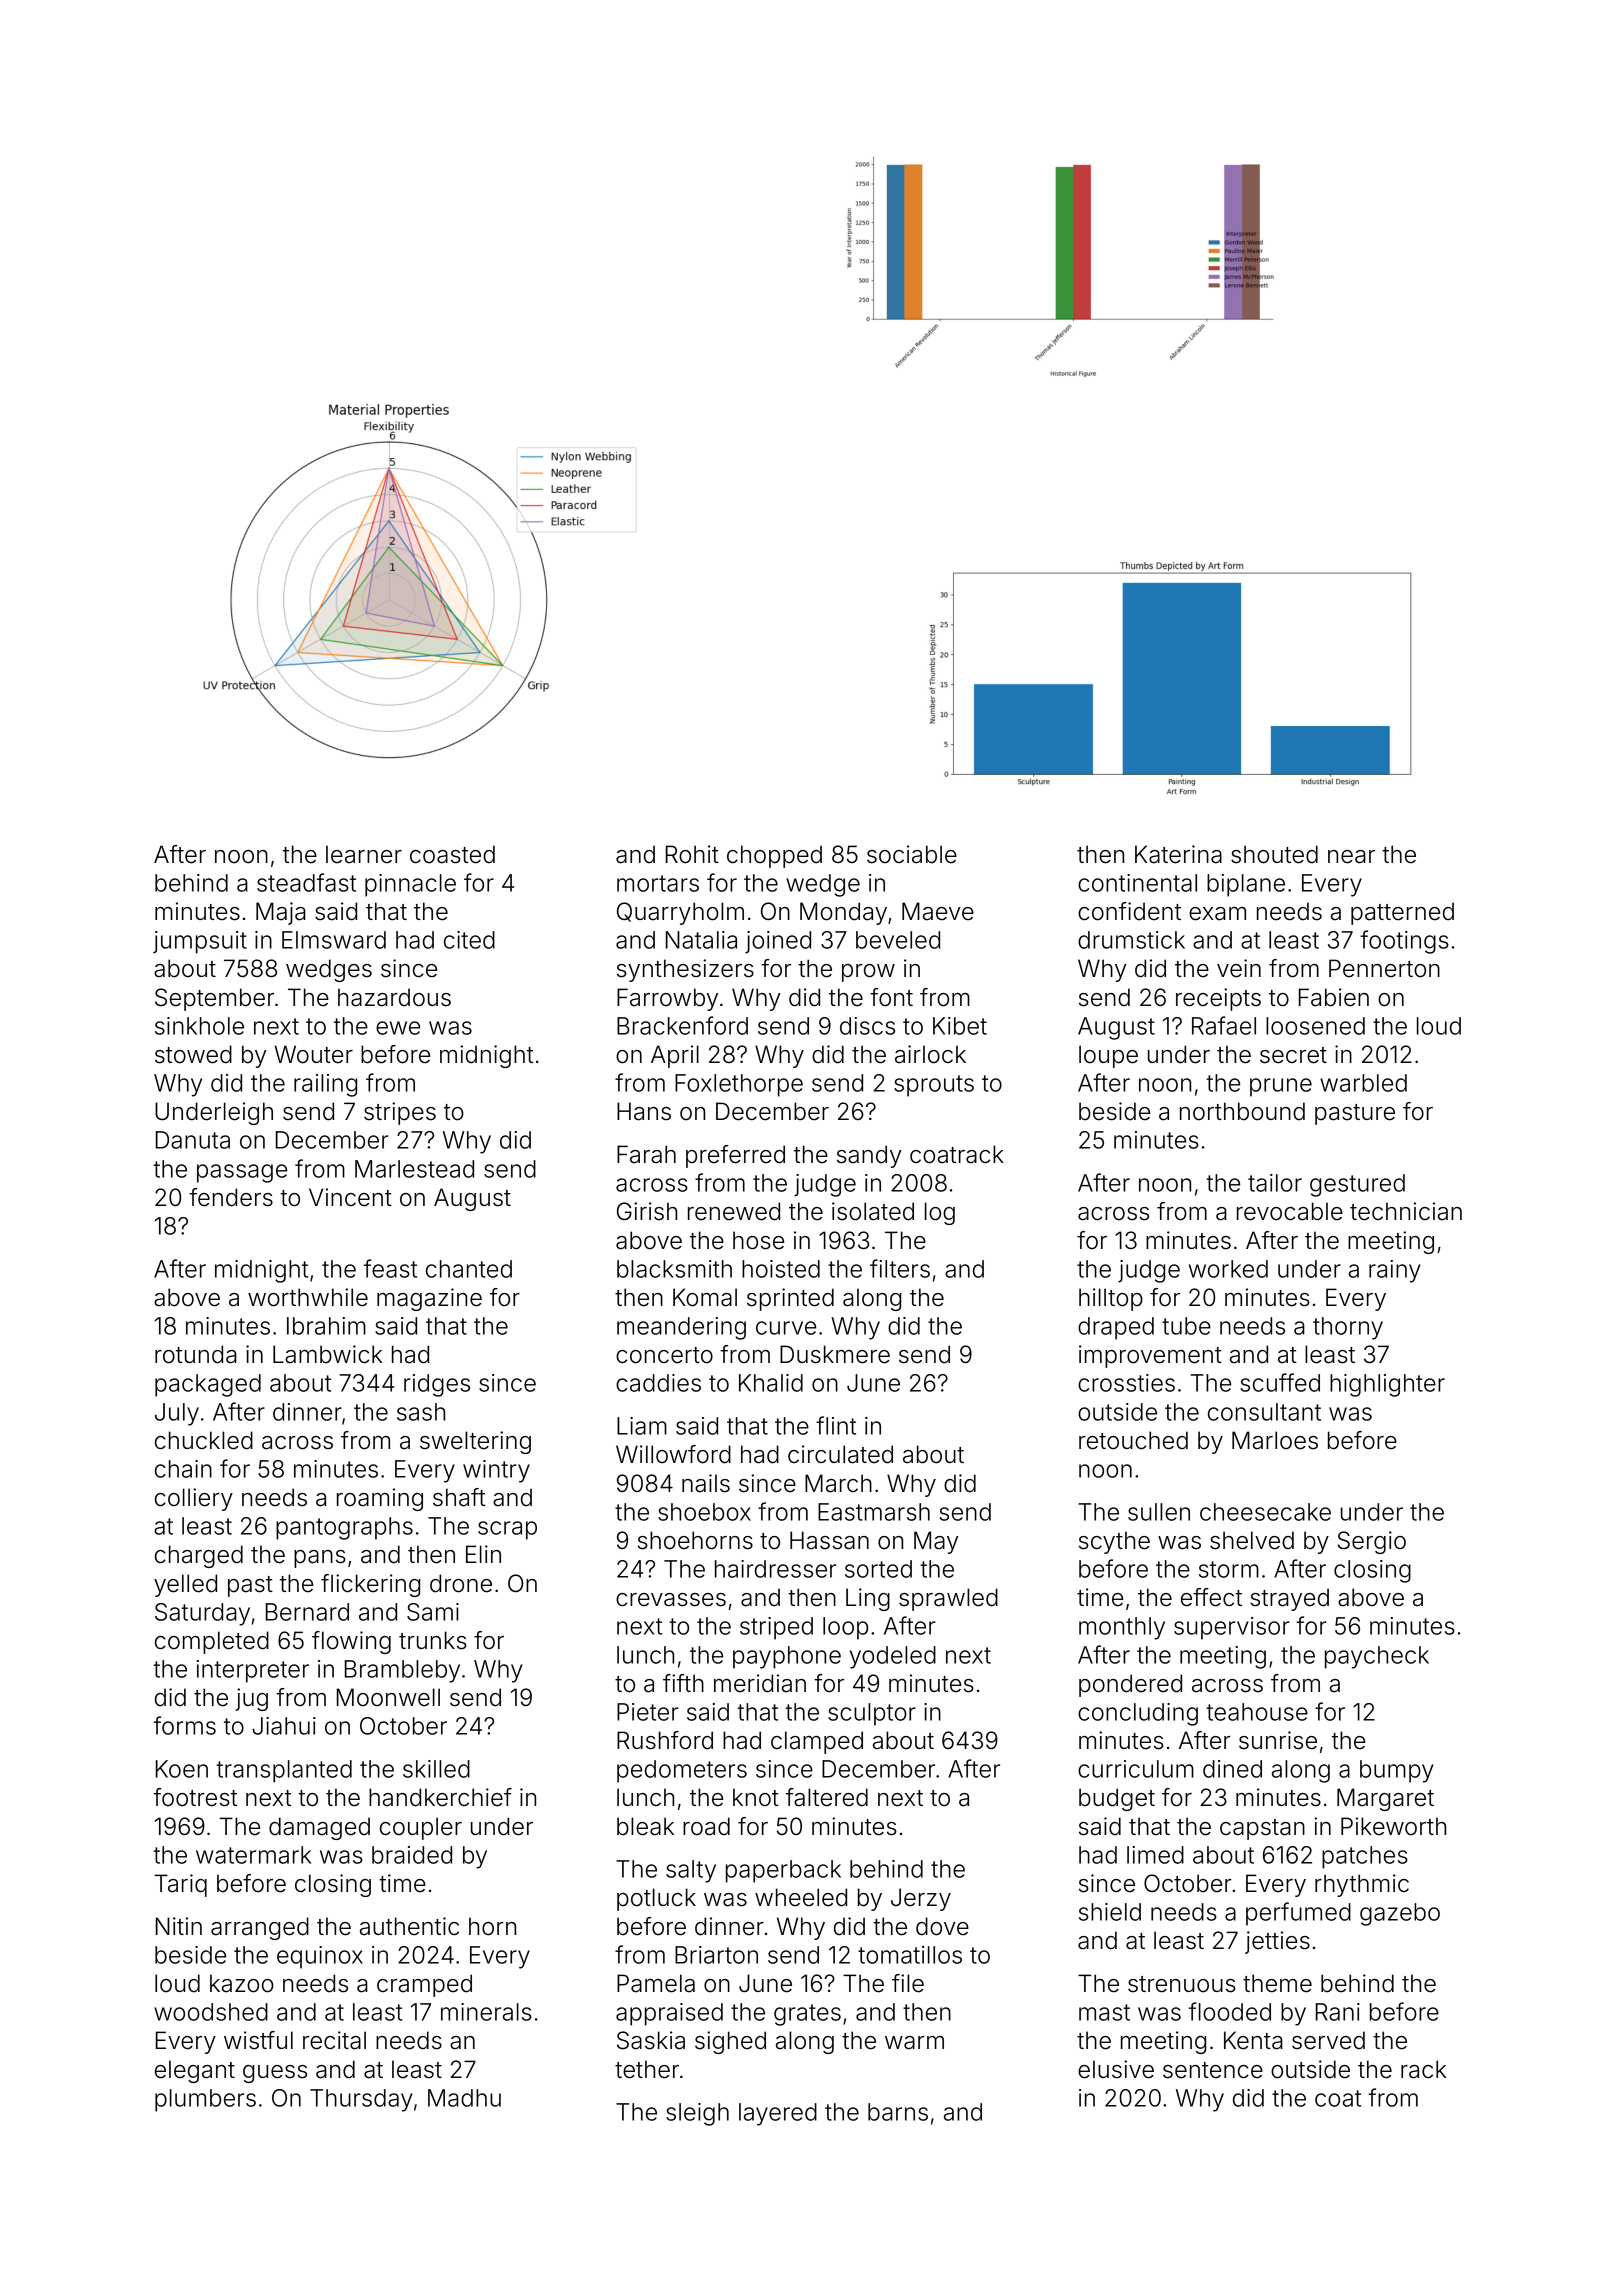  I want to click on near, so click(1351, 857).
